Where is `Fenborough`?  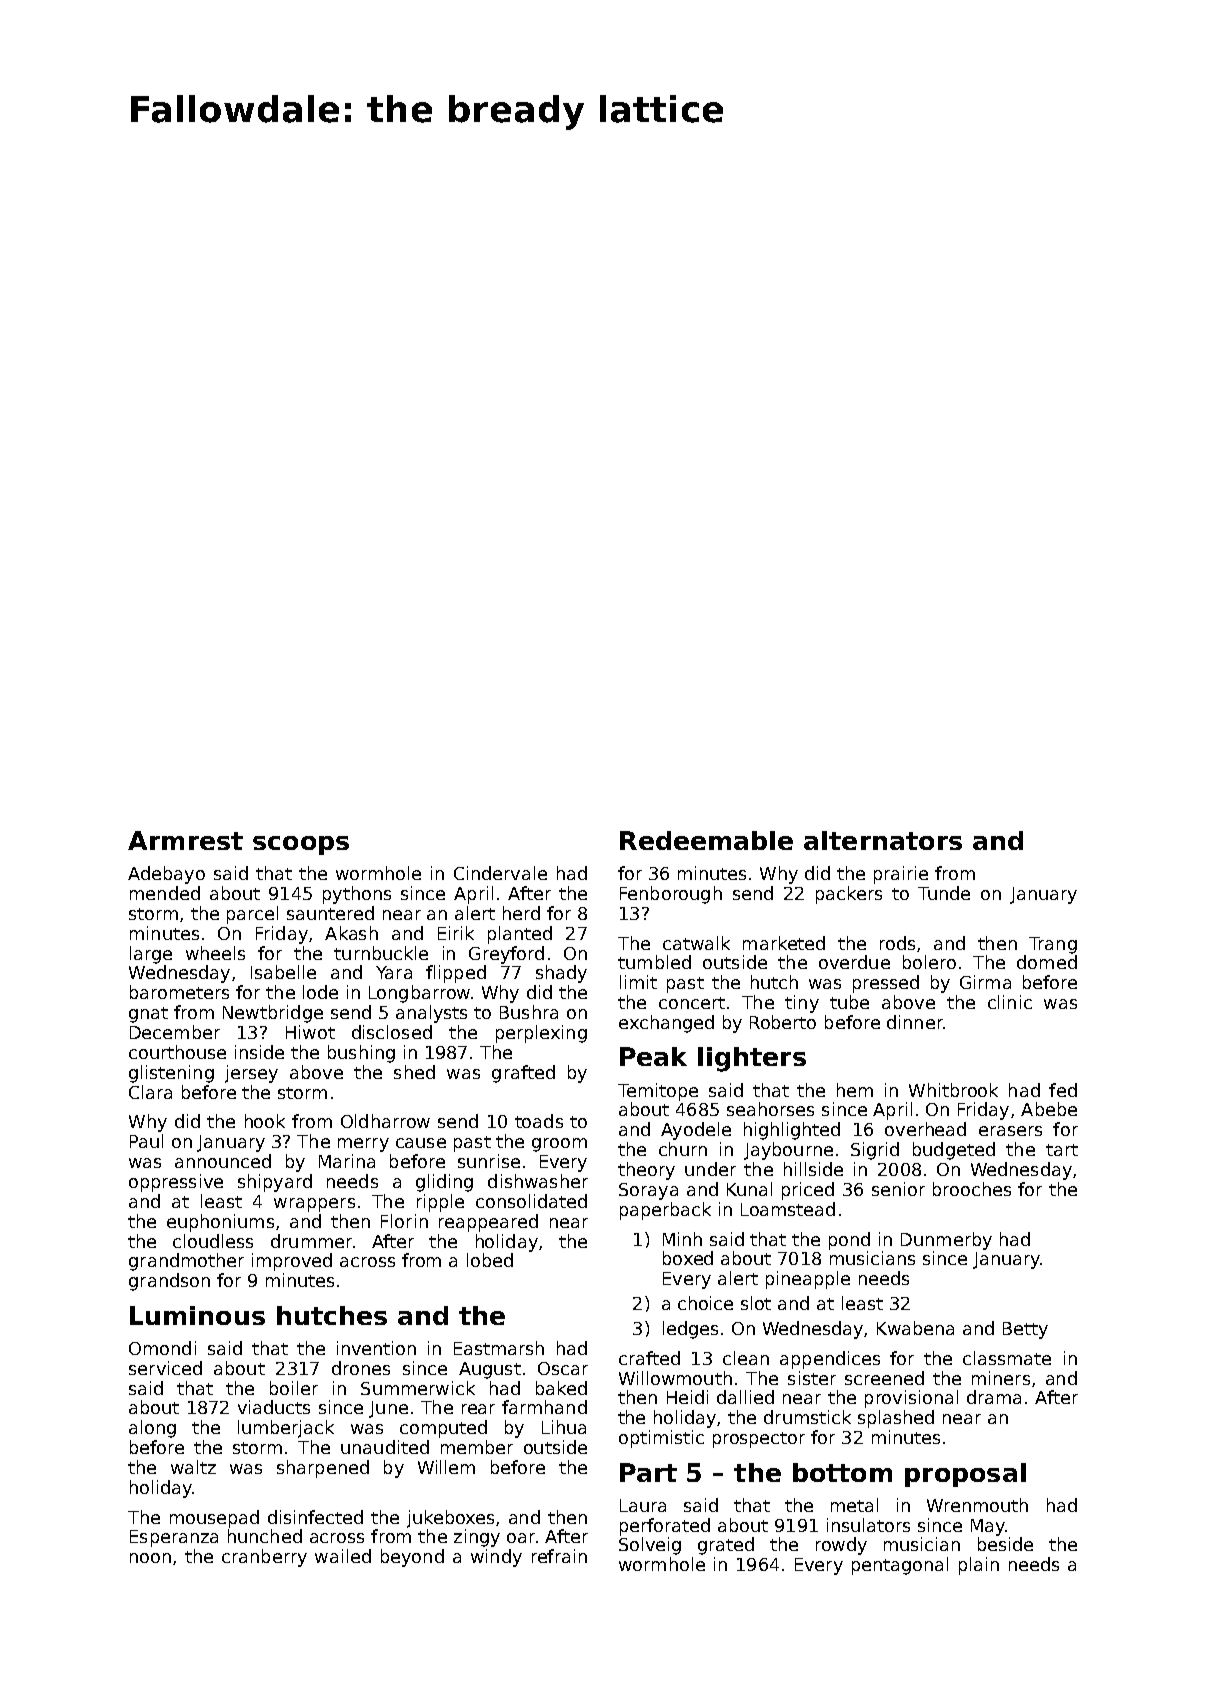 Fenborough is located at coordinates (671, 895).
